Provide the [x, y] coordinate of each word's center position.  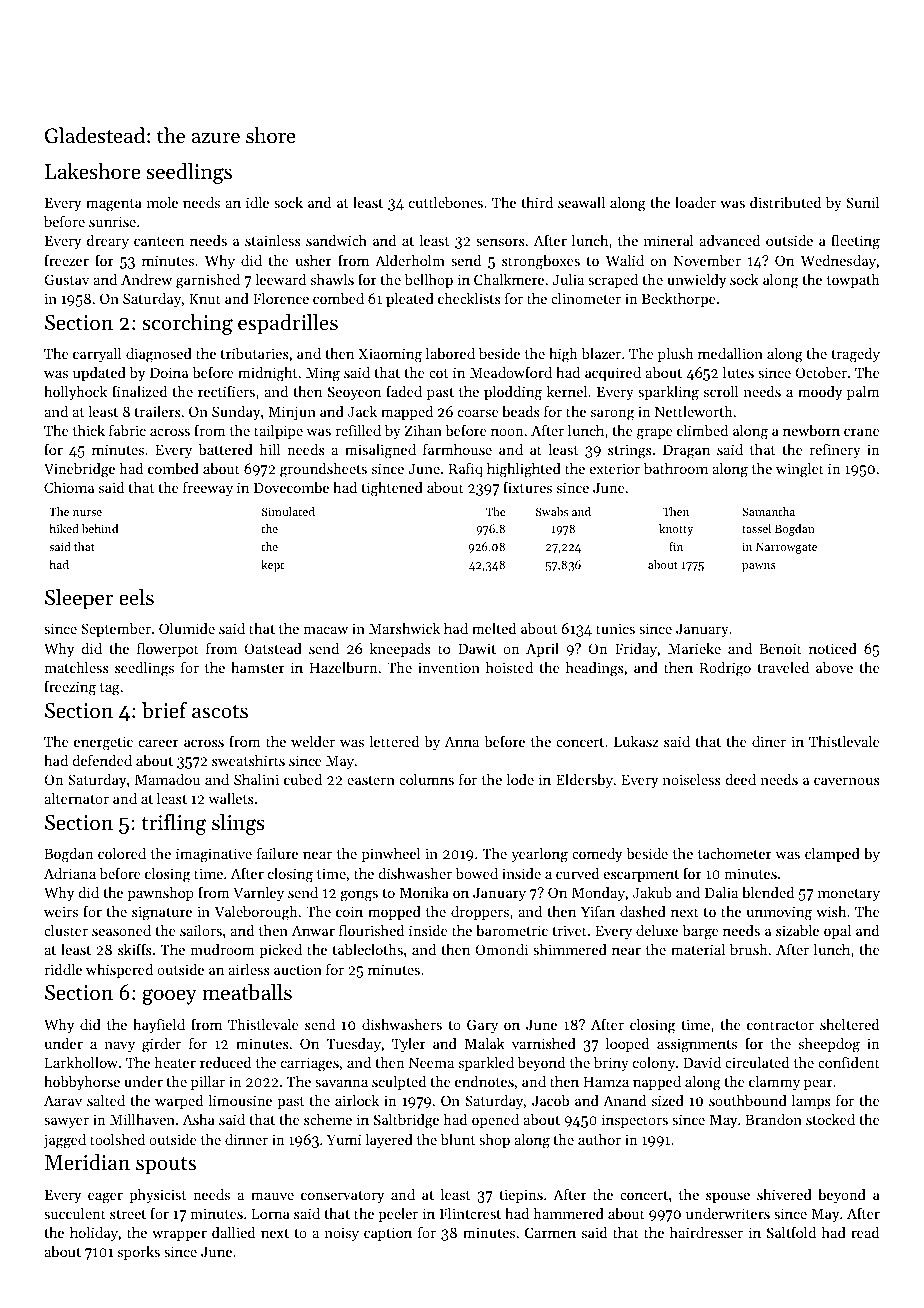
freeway [208, 488]
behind [100, 528]
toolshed [117, 1139]
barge [700, 932]
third [537, 202]
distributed [785, 202]
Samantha [768, 511]
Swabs [552, 511]
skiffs [135, 949]
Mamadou [167, 779]
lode [520, 779]
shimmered [570, 949]
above [834, 667]
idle [257, 202]
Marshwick [404, 628]
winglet [800, 470]
